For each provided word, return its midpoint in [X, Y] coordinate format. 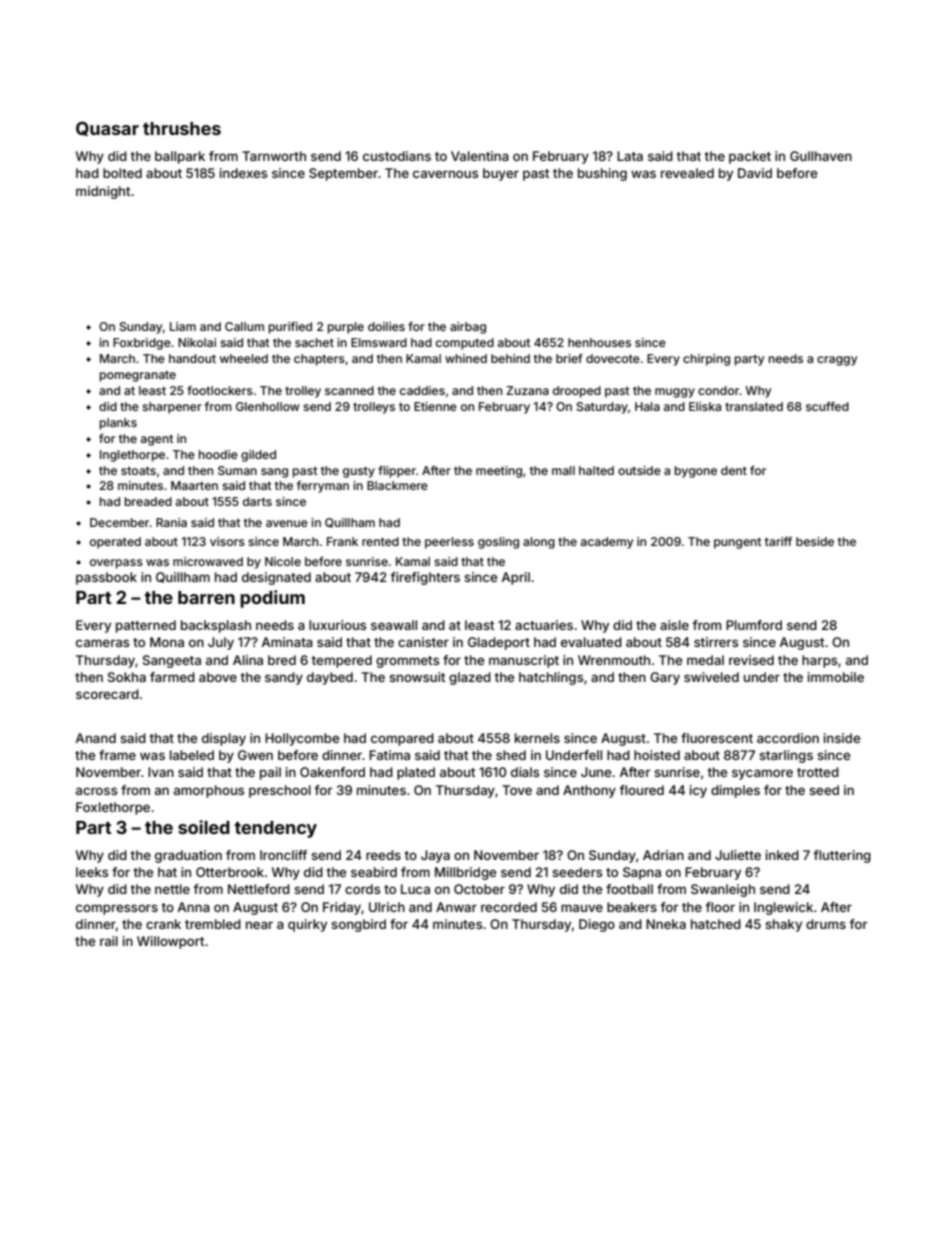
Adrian [663, 855]
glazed [470, 678]
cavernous [445, 174]
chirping [706, 360]
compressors [117, 909]
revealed [687, 173]
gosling [498, 543]
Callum [244, 326]
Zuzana [527, 390]
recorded [509, 907]
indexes [243, 173]
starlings [786, 756]
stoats [138, 471]
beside [815, 541]
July [221, 643]
